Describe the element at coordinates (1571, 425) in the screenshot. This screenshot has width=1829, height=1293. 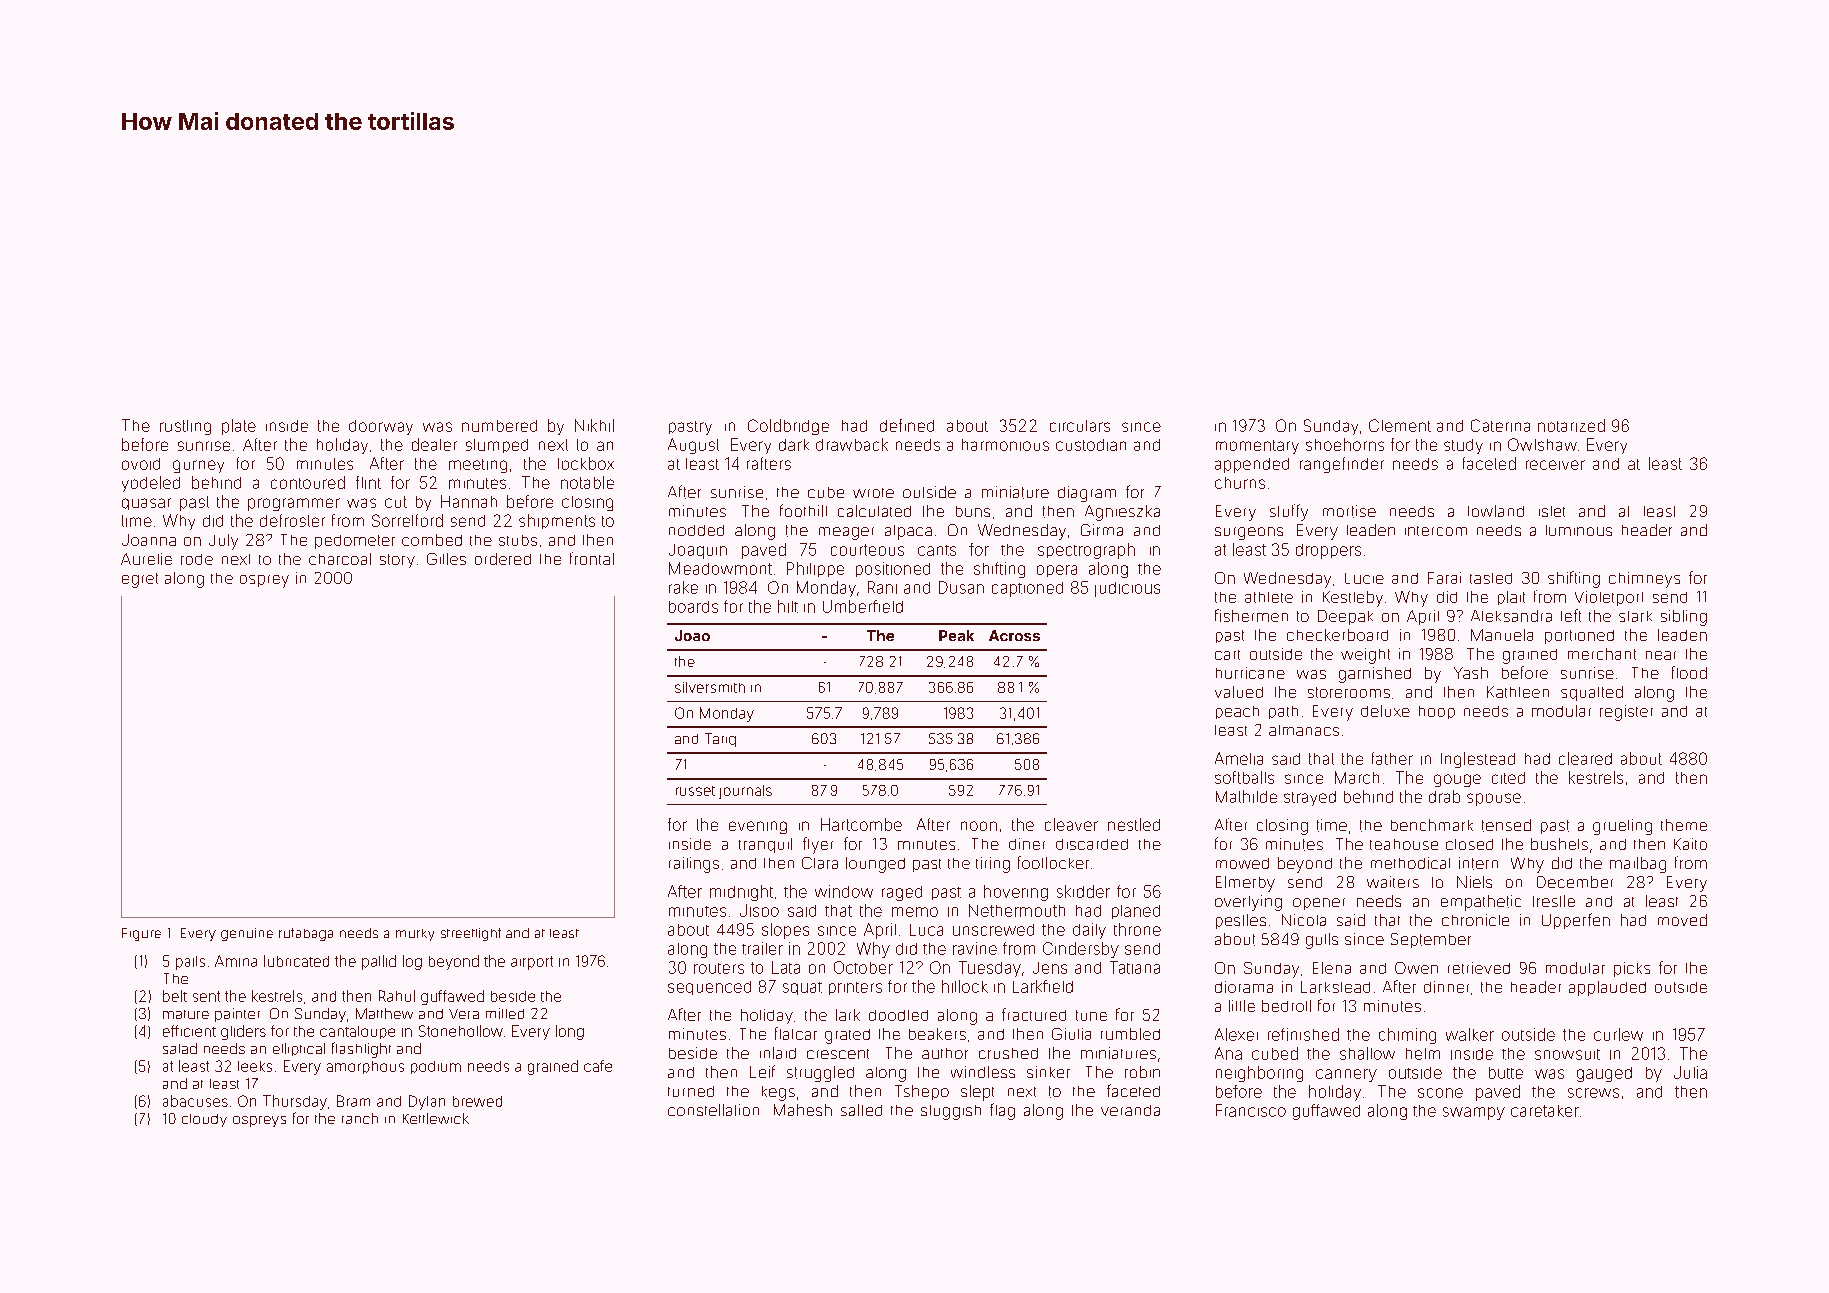
I see `notarized` at that location.
